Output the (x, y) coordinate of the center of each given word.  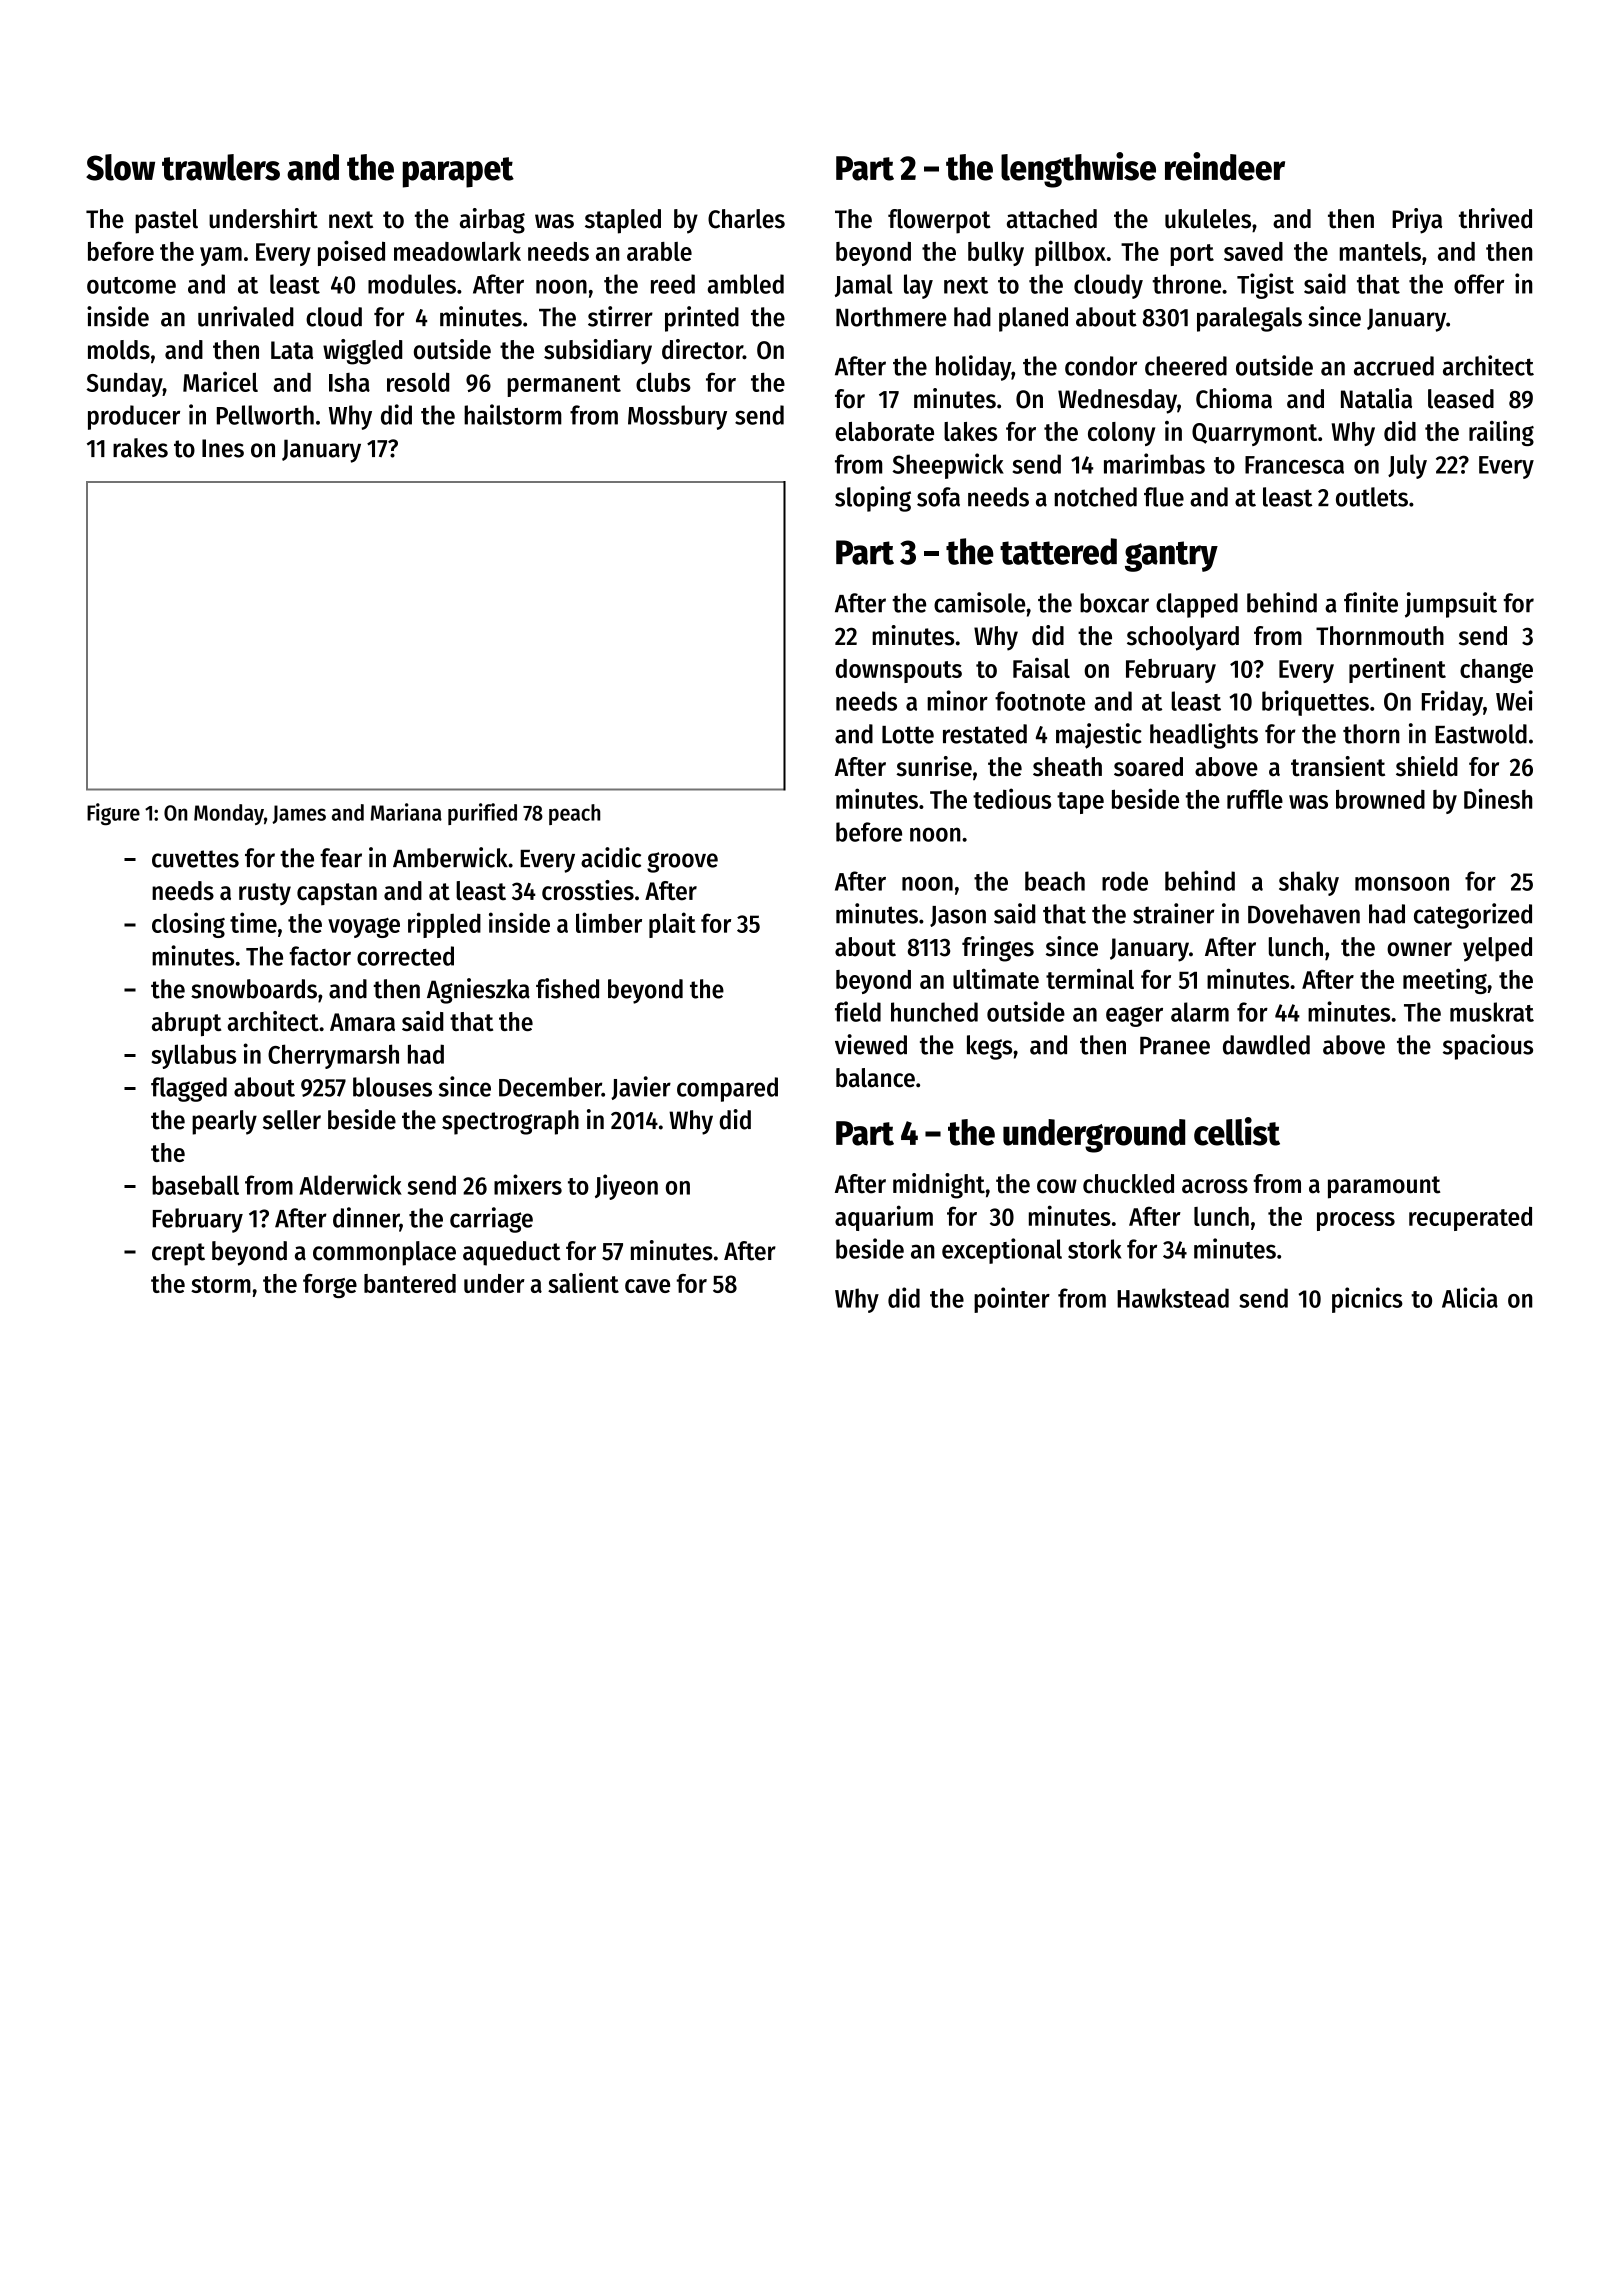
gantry (1171, 556)
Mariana (406, 812)
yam (221, 256)
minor (957, 700)
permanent (564, 386)
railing (1501, 433)
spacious (1488, 1047)
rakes (140, 448)
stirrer (620, 316)
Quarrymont (1254, 434)
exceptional (1002, 1251)
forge (330, 1286)
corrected (405, 956)
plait (672, 925)
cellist (1237, 1131)
